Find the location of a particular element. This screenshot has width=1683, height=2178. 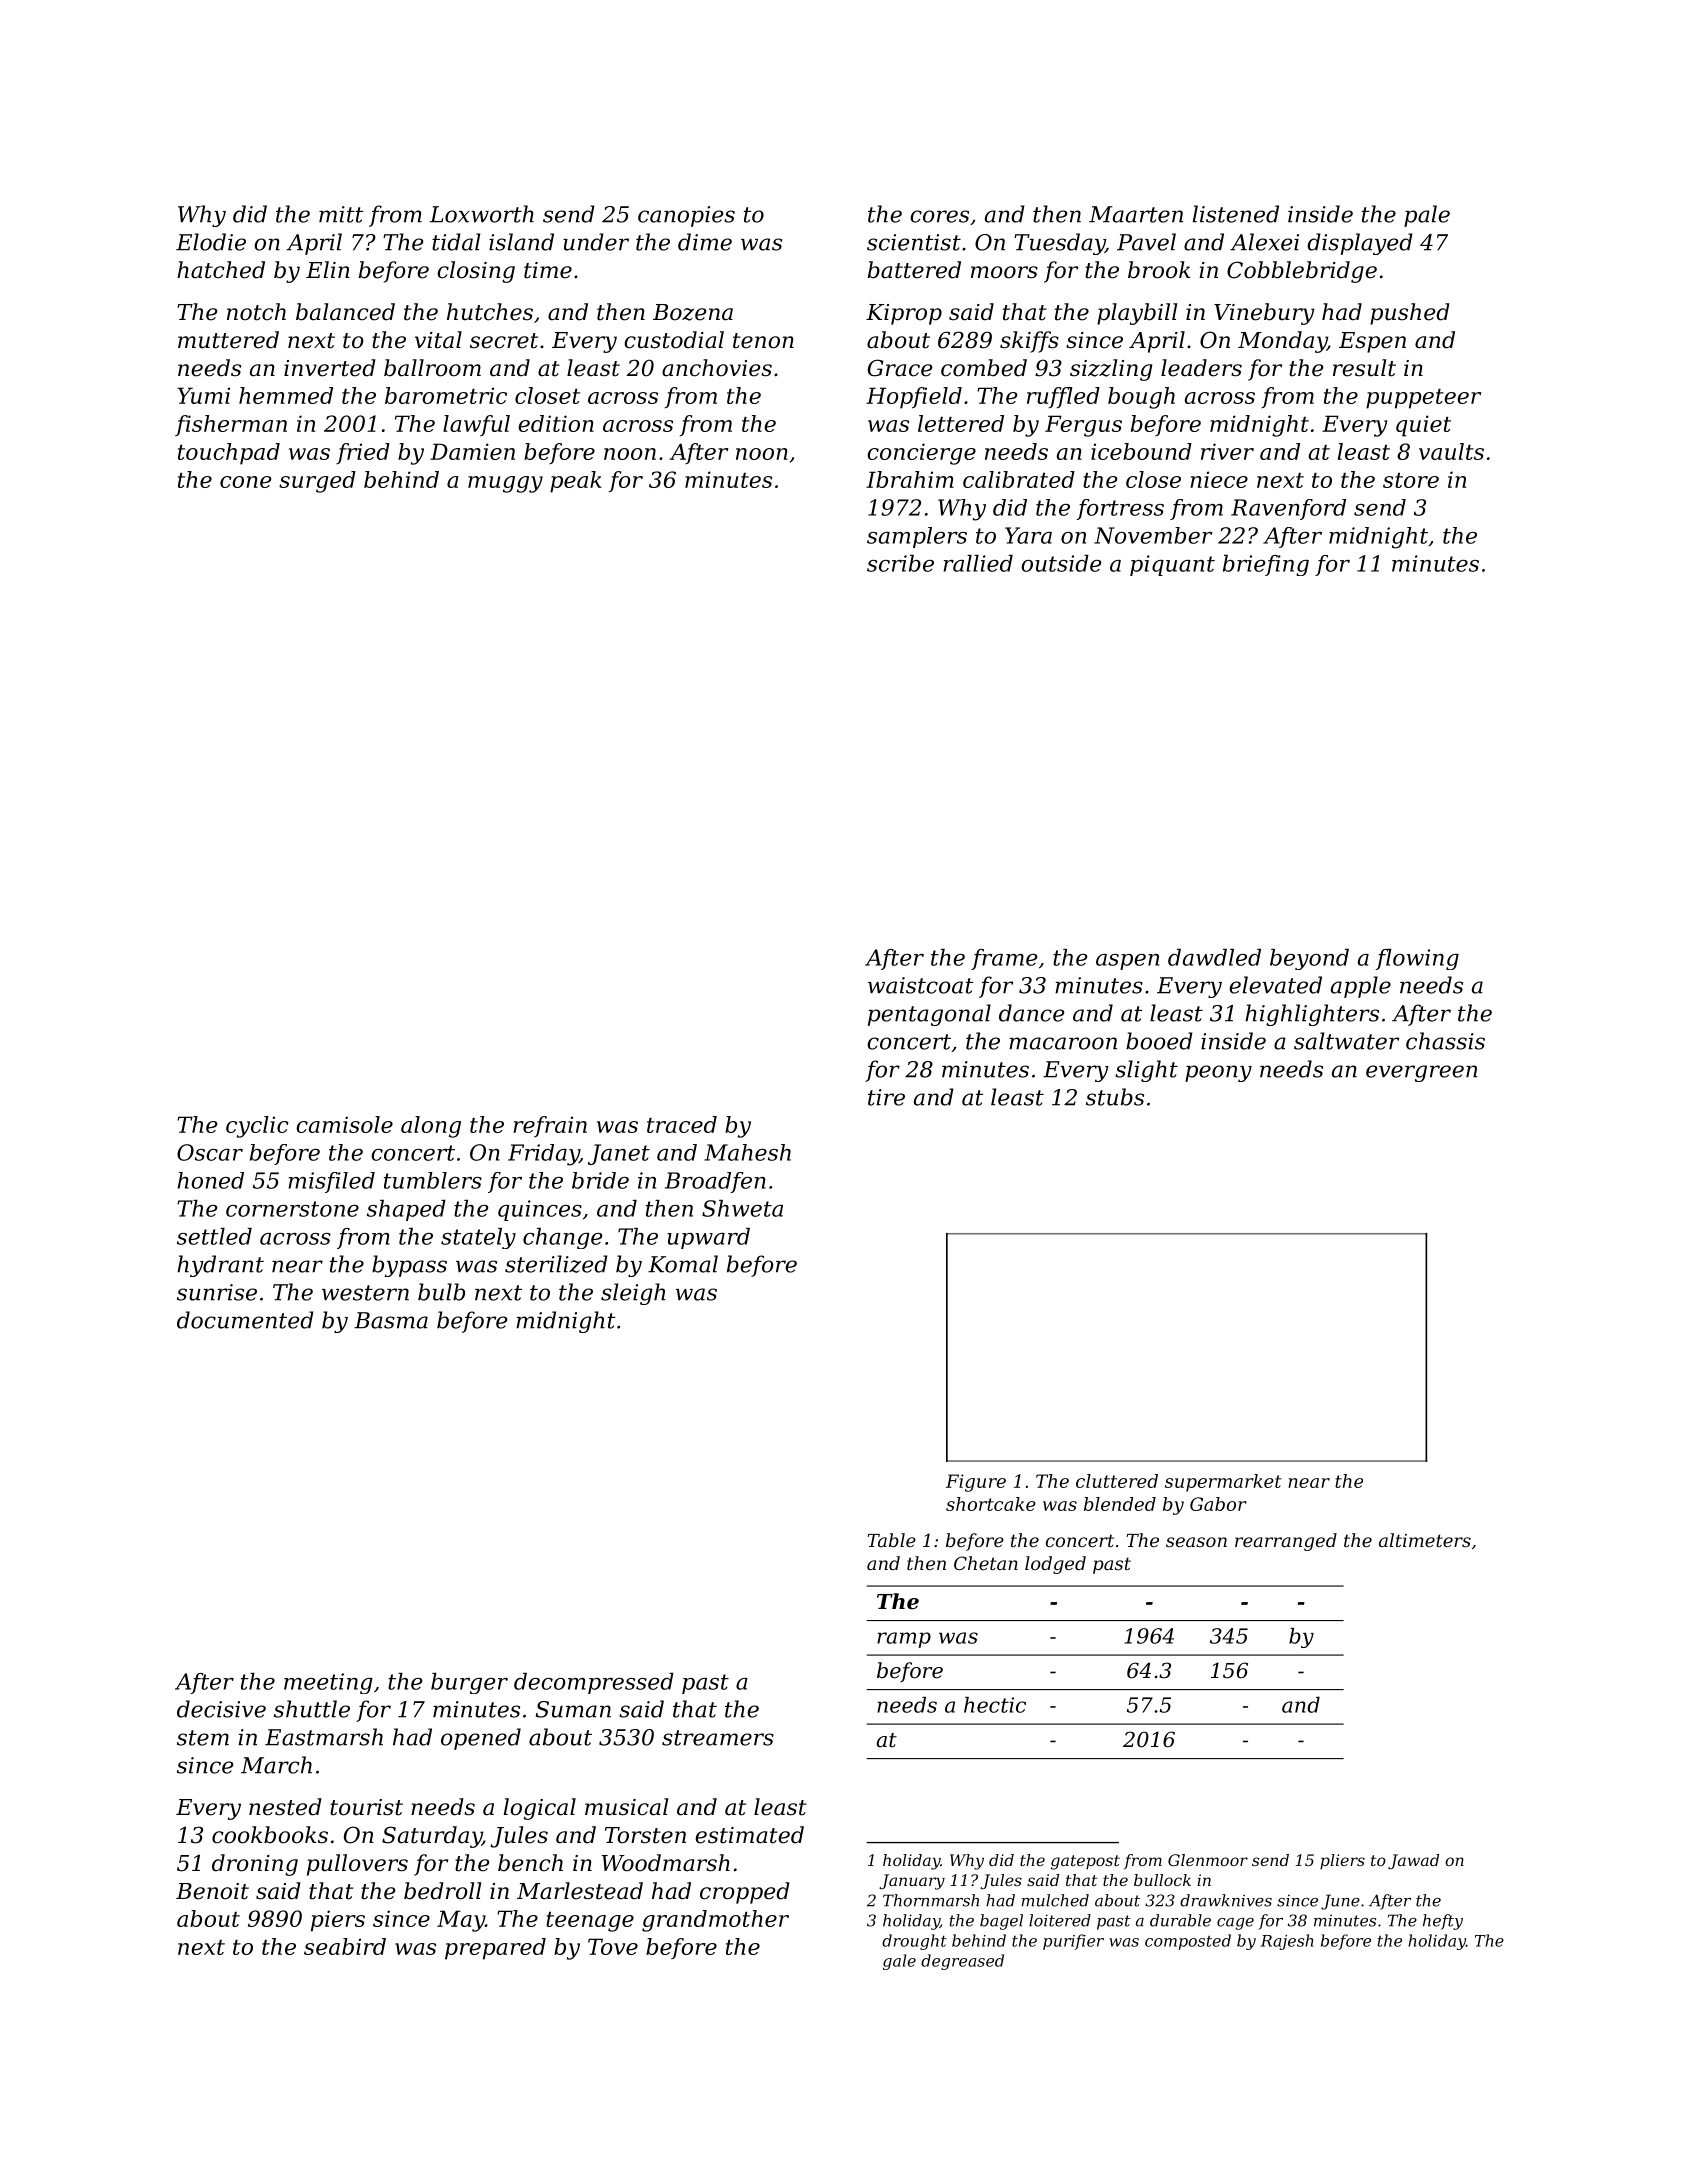

Elin is located at coordinates (328, 269).
